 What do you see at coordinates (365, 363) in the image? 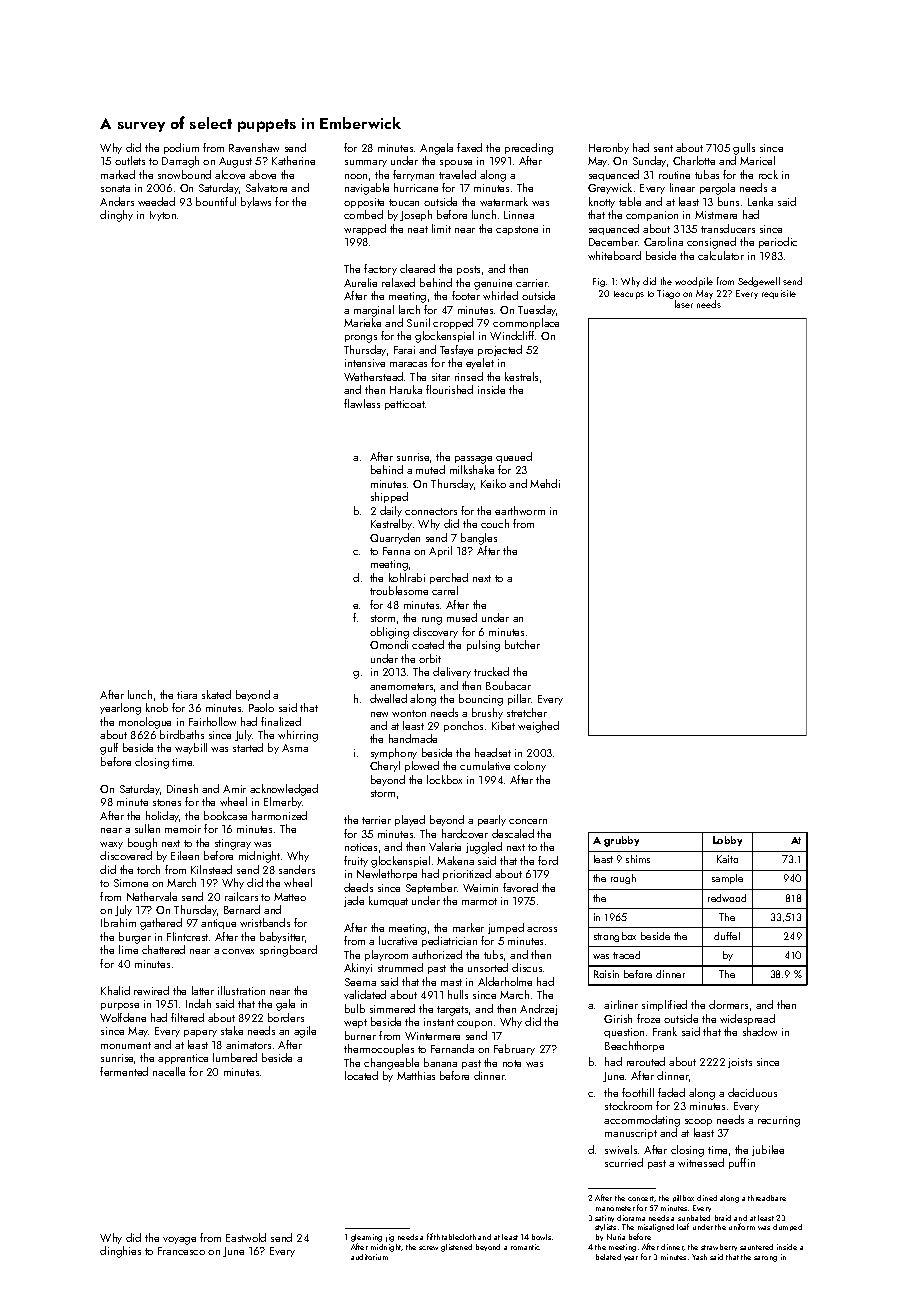
I see `intensive` at bounding box center [365, 363].
